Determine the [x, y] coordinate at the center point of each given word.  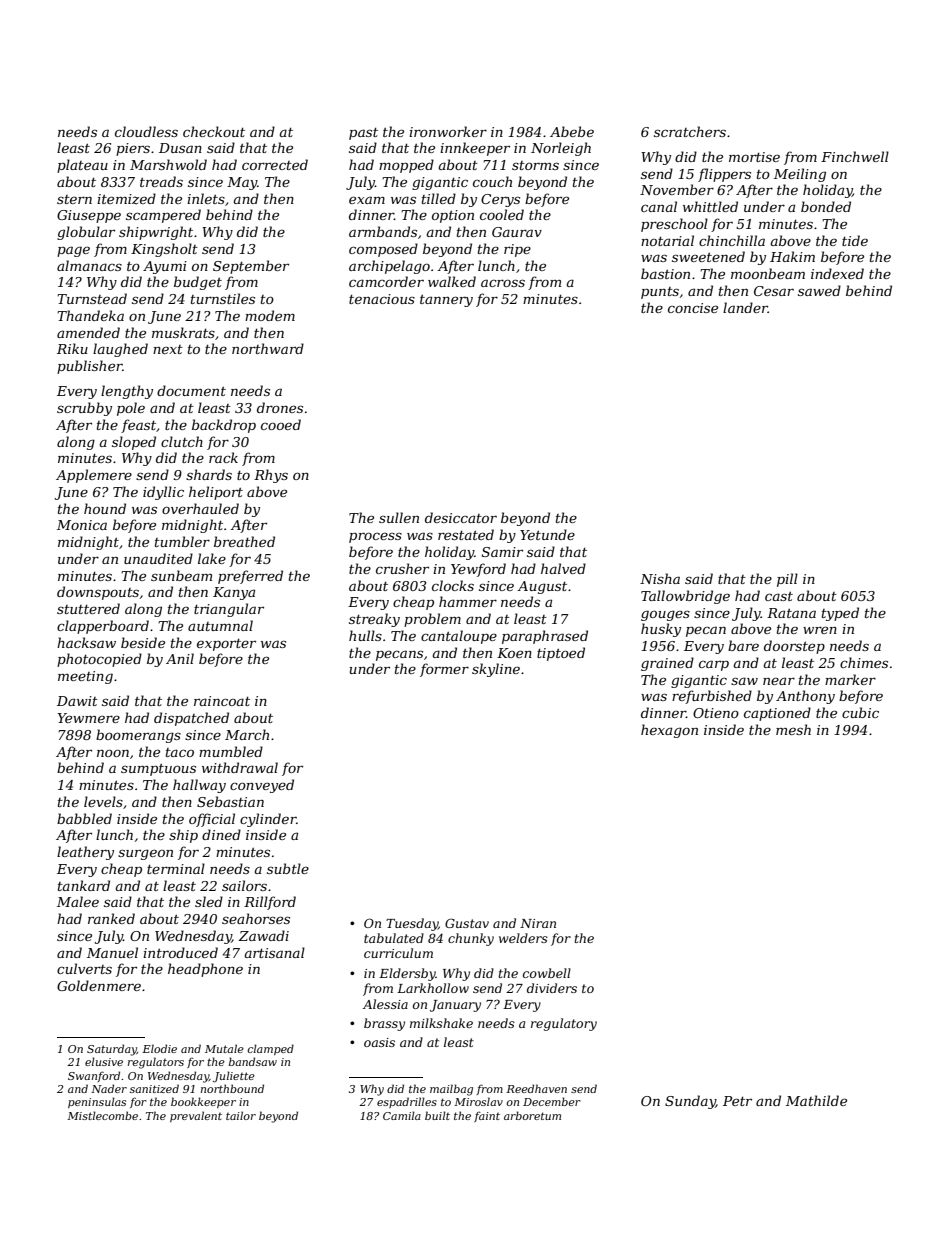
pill [787, 580]
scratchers [690, 131]
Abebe [572, 131]
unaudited [158, 558]
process [375, 537]
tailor [241, 1115]
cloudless [146, 131]
